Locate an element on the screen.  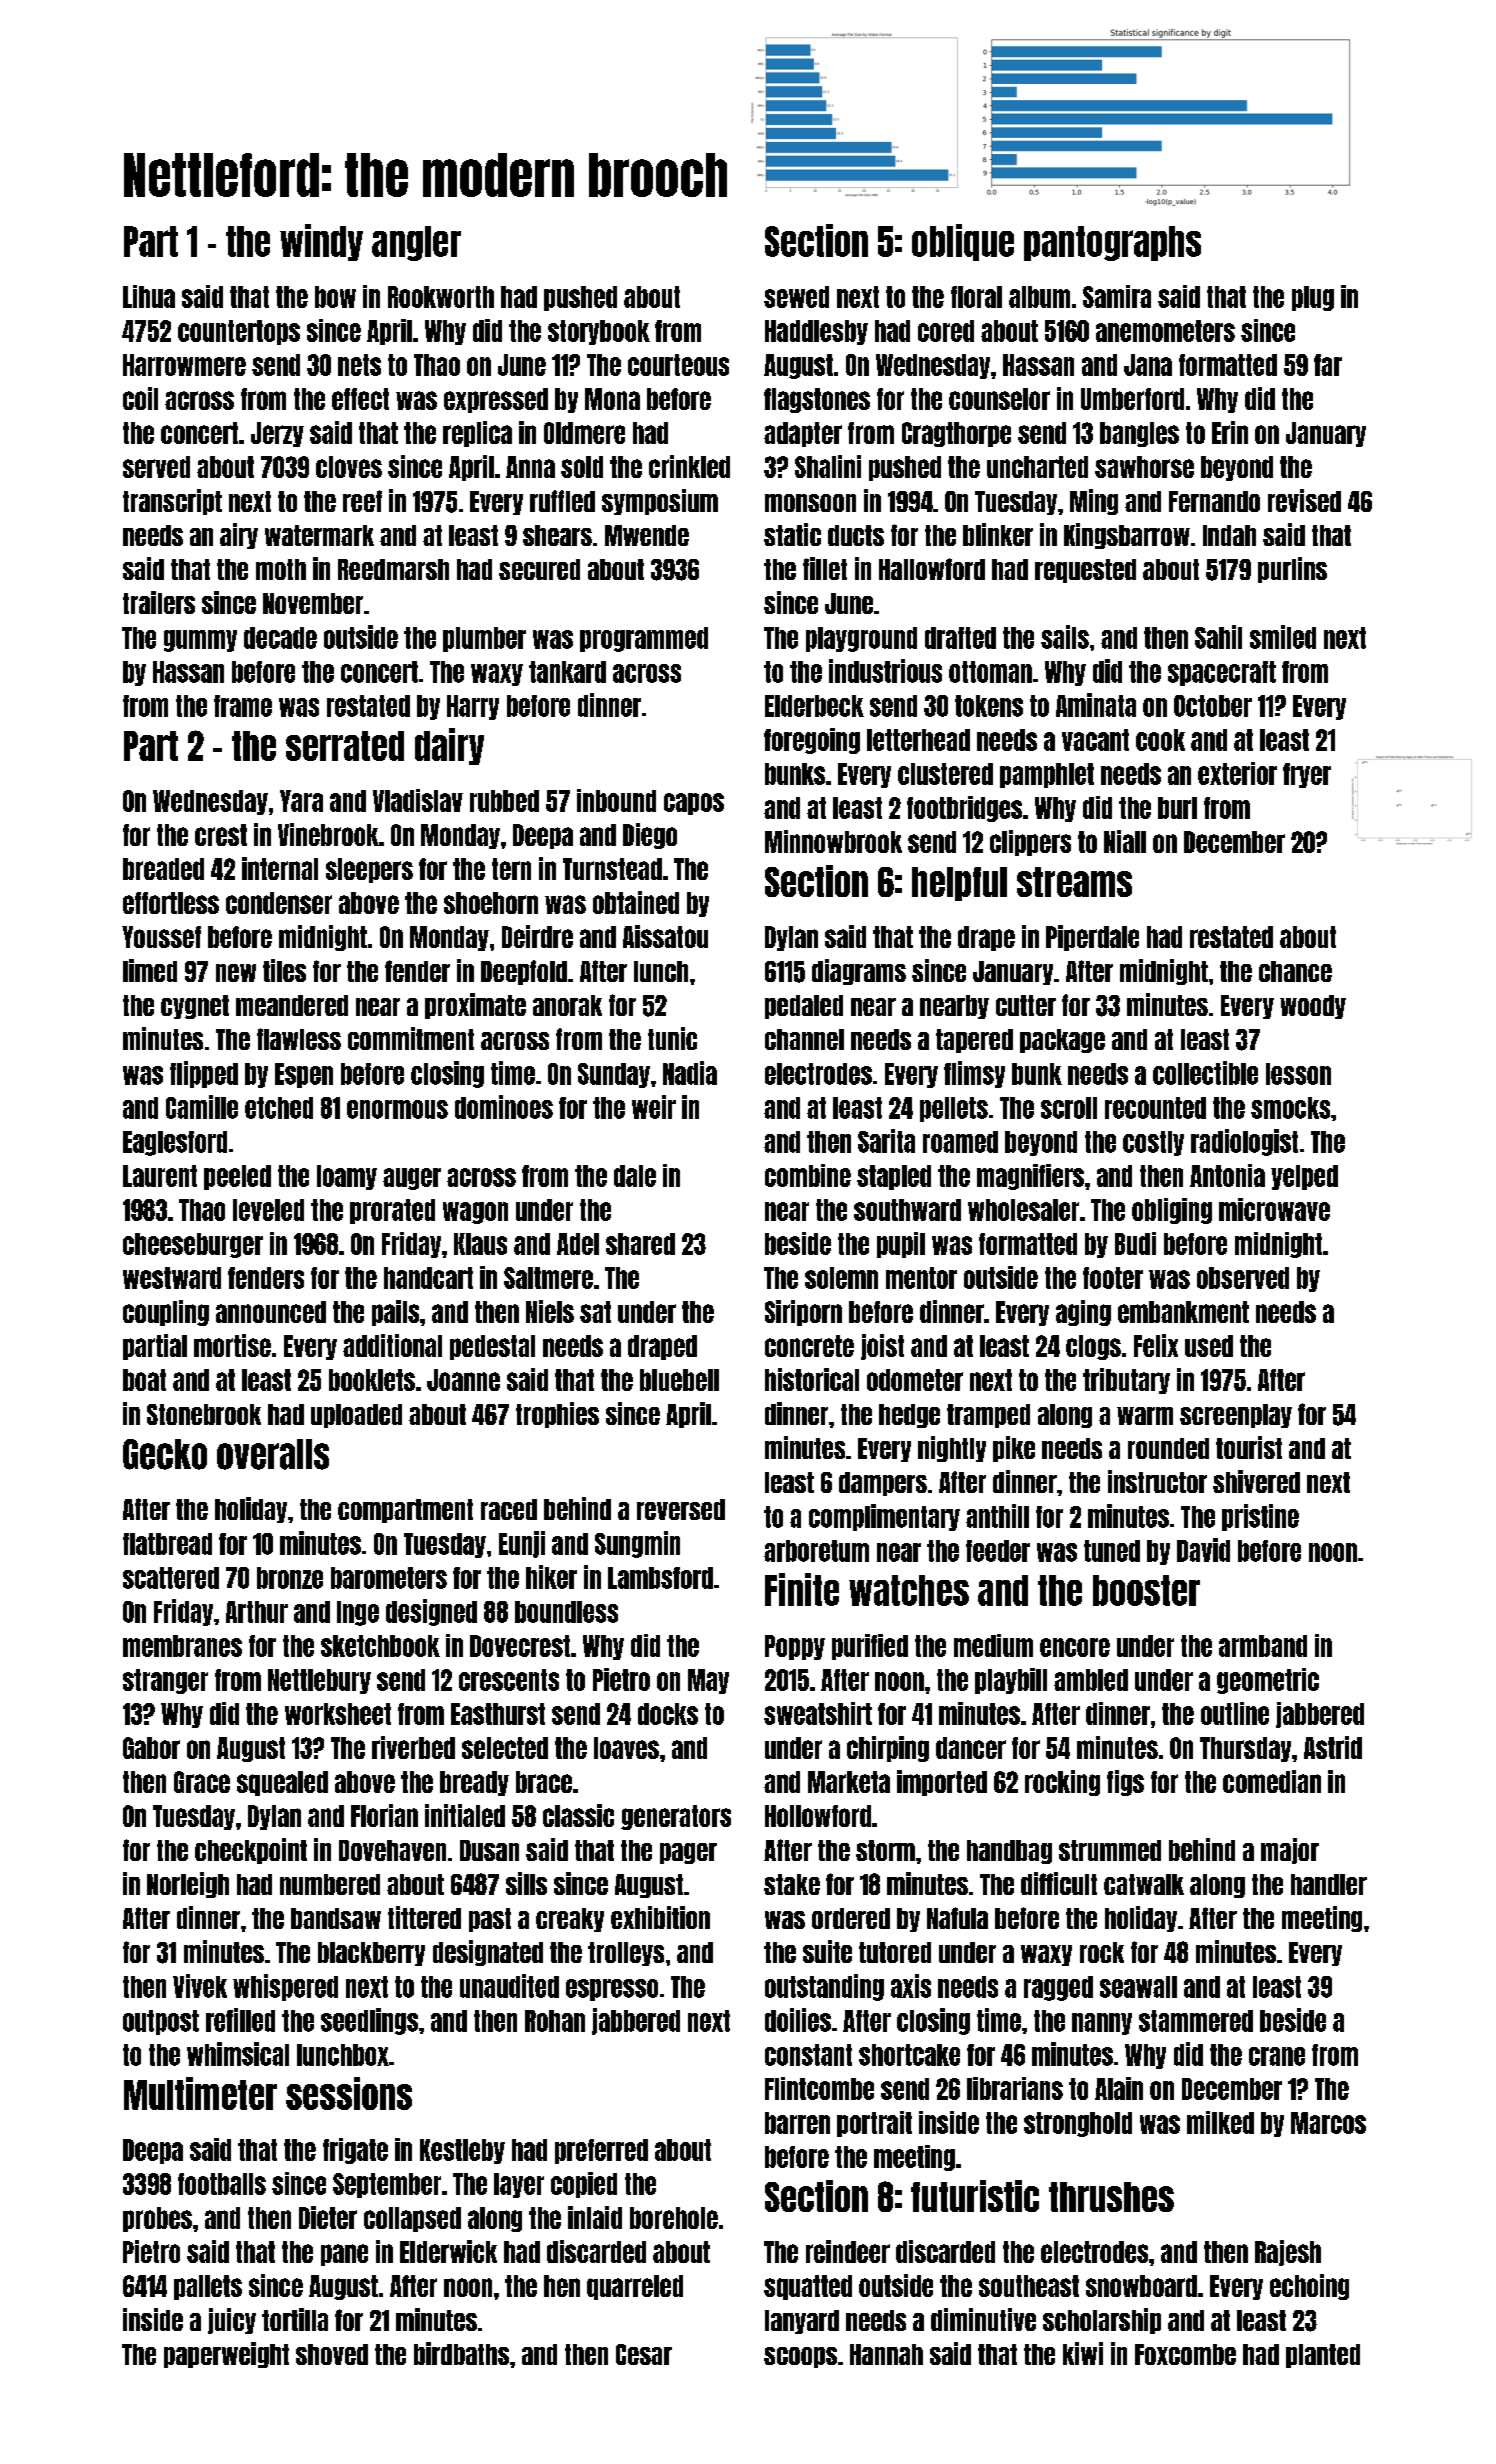
plug is located at coordinates (1313, 298).
